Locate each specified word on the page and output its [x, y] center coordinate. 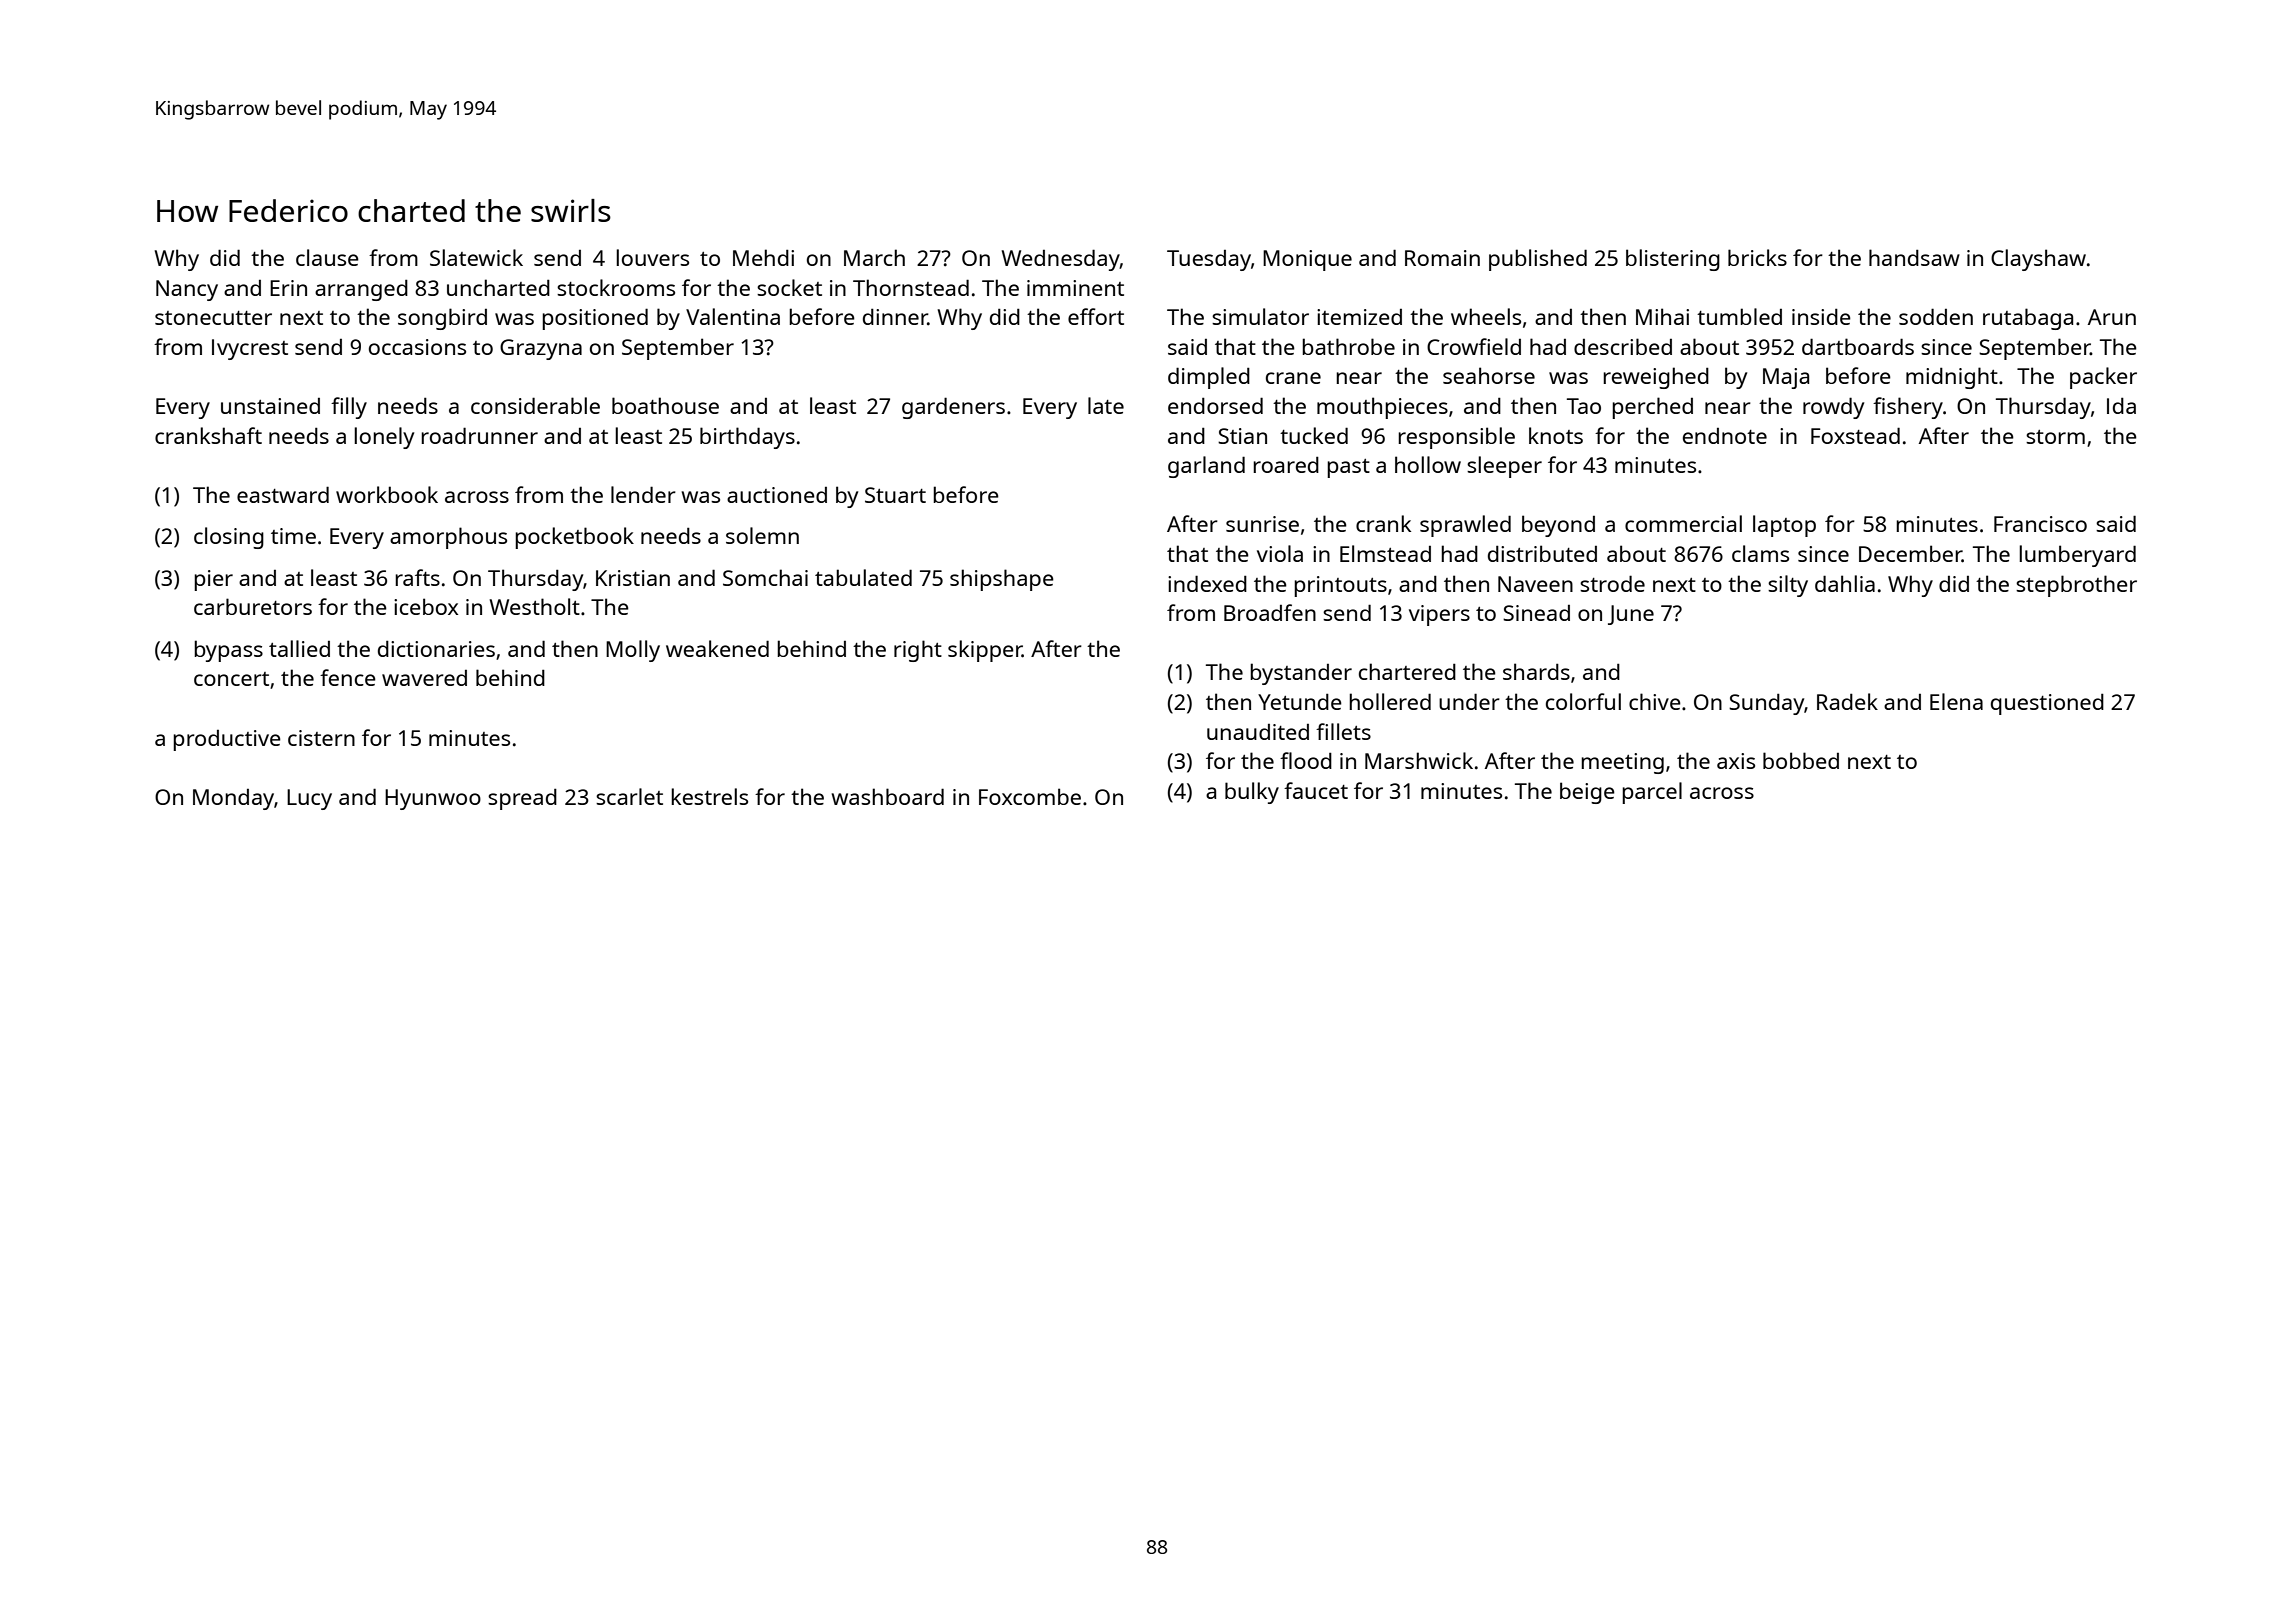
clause [327, 257]
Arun [2112, 317]
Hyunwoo [433, 799]
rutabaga [2028, 319]
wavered [424, 678]
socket [789, 287]
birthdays [747, 438]
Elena [1956, 701]
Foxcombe [1030, 796]
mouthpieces [1382, 408]
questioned [2047, 704]
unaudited [1258, 732]
